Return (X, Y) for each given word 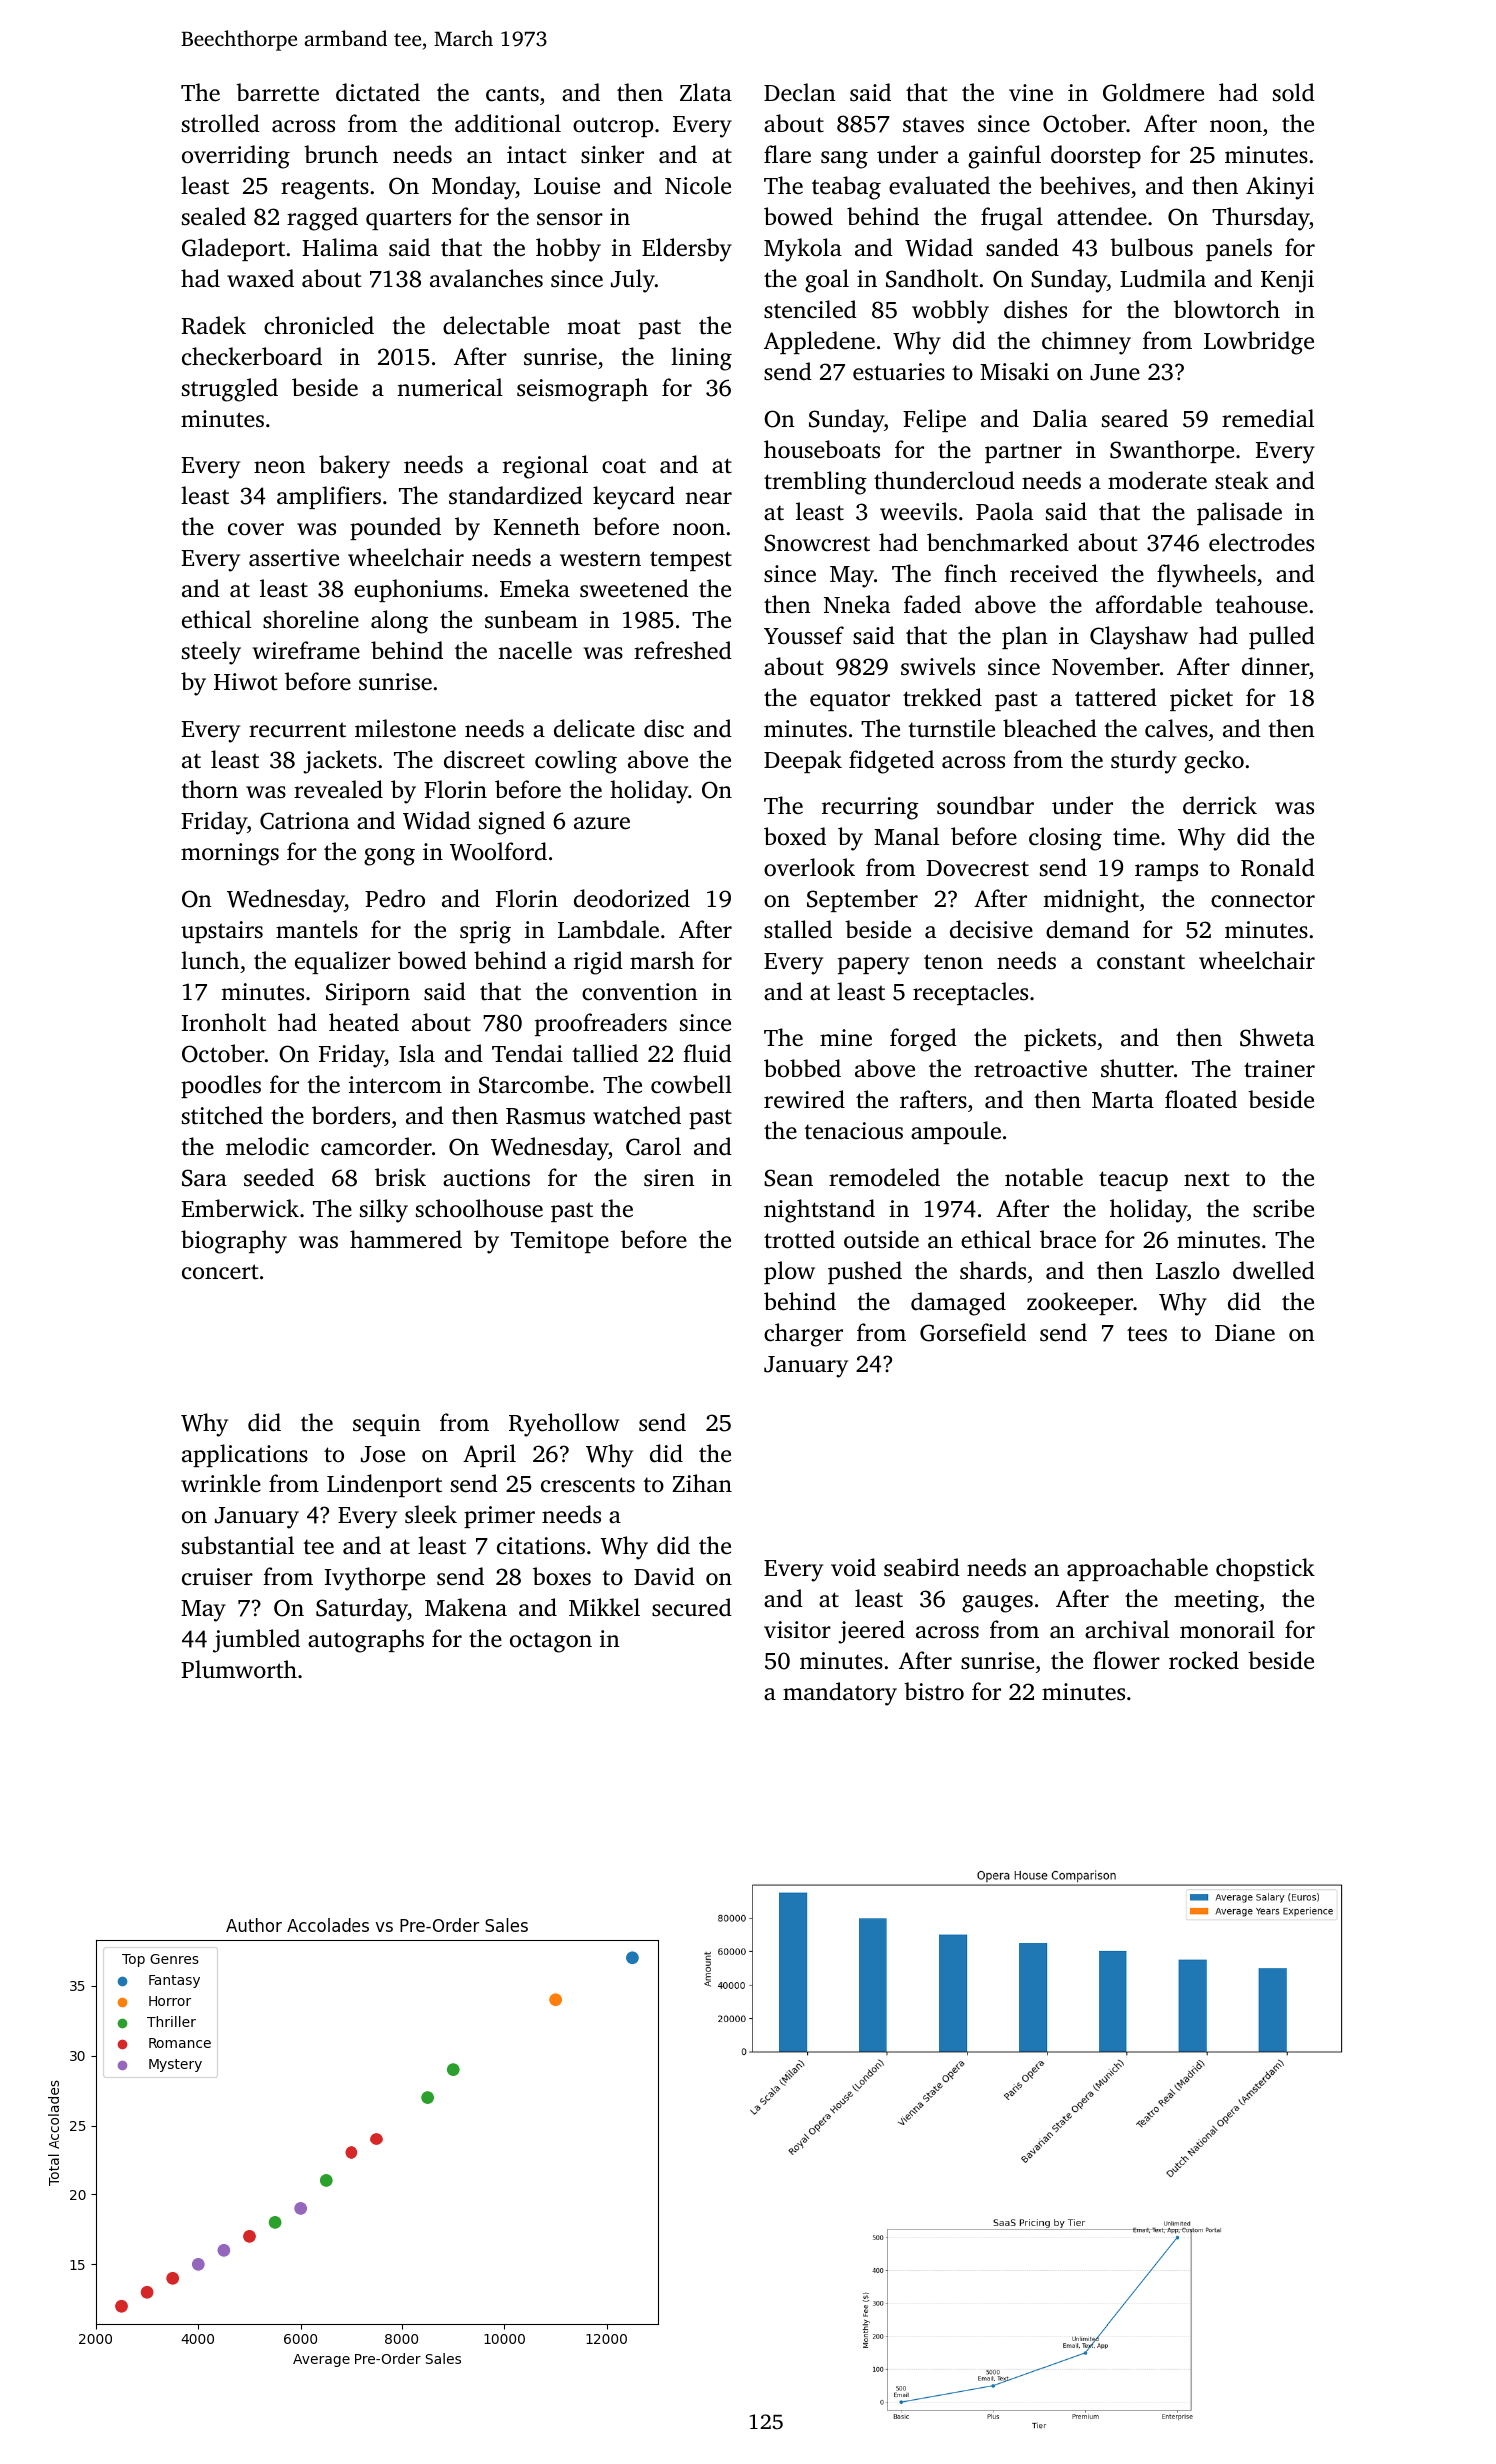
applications (245, 1455)
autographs (366, 1641)
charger (803, 1335)
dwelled (1274, 1270)
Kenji (1287, 281)
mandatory (840, 1694)
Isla (417, 1053)
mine (846, 1038)
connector (1263, 900)
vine (1031, 93)
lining (701, 359)
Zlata (706, 92)
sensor (570, 219)
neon (279, 467)
